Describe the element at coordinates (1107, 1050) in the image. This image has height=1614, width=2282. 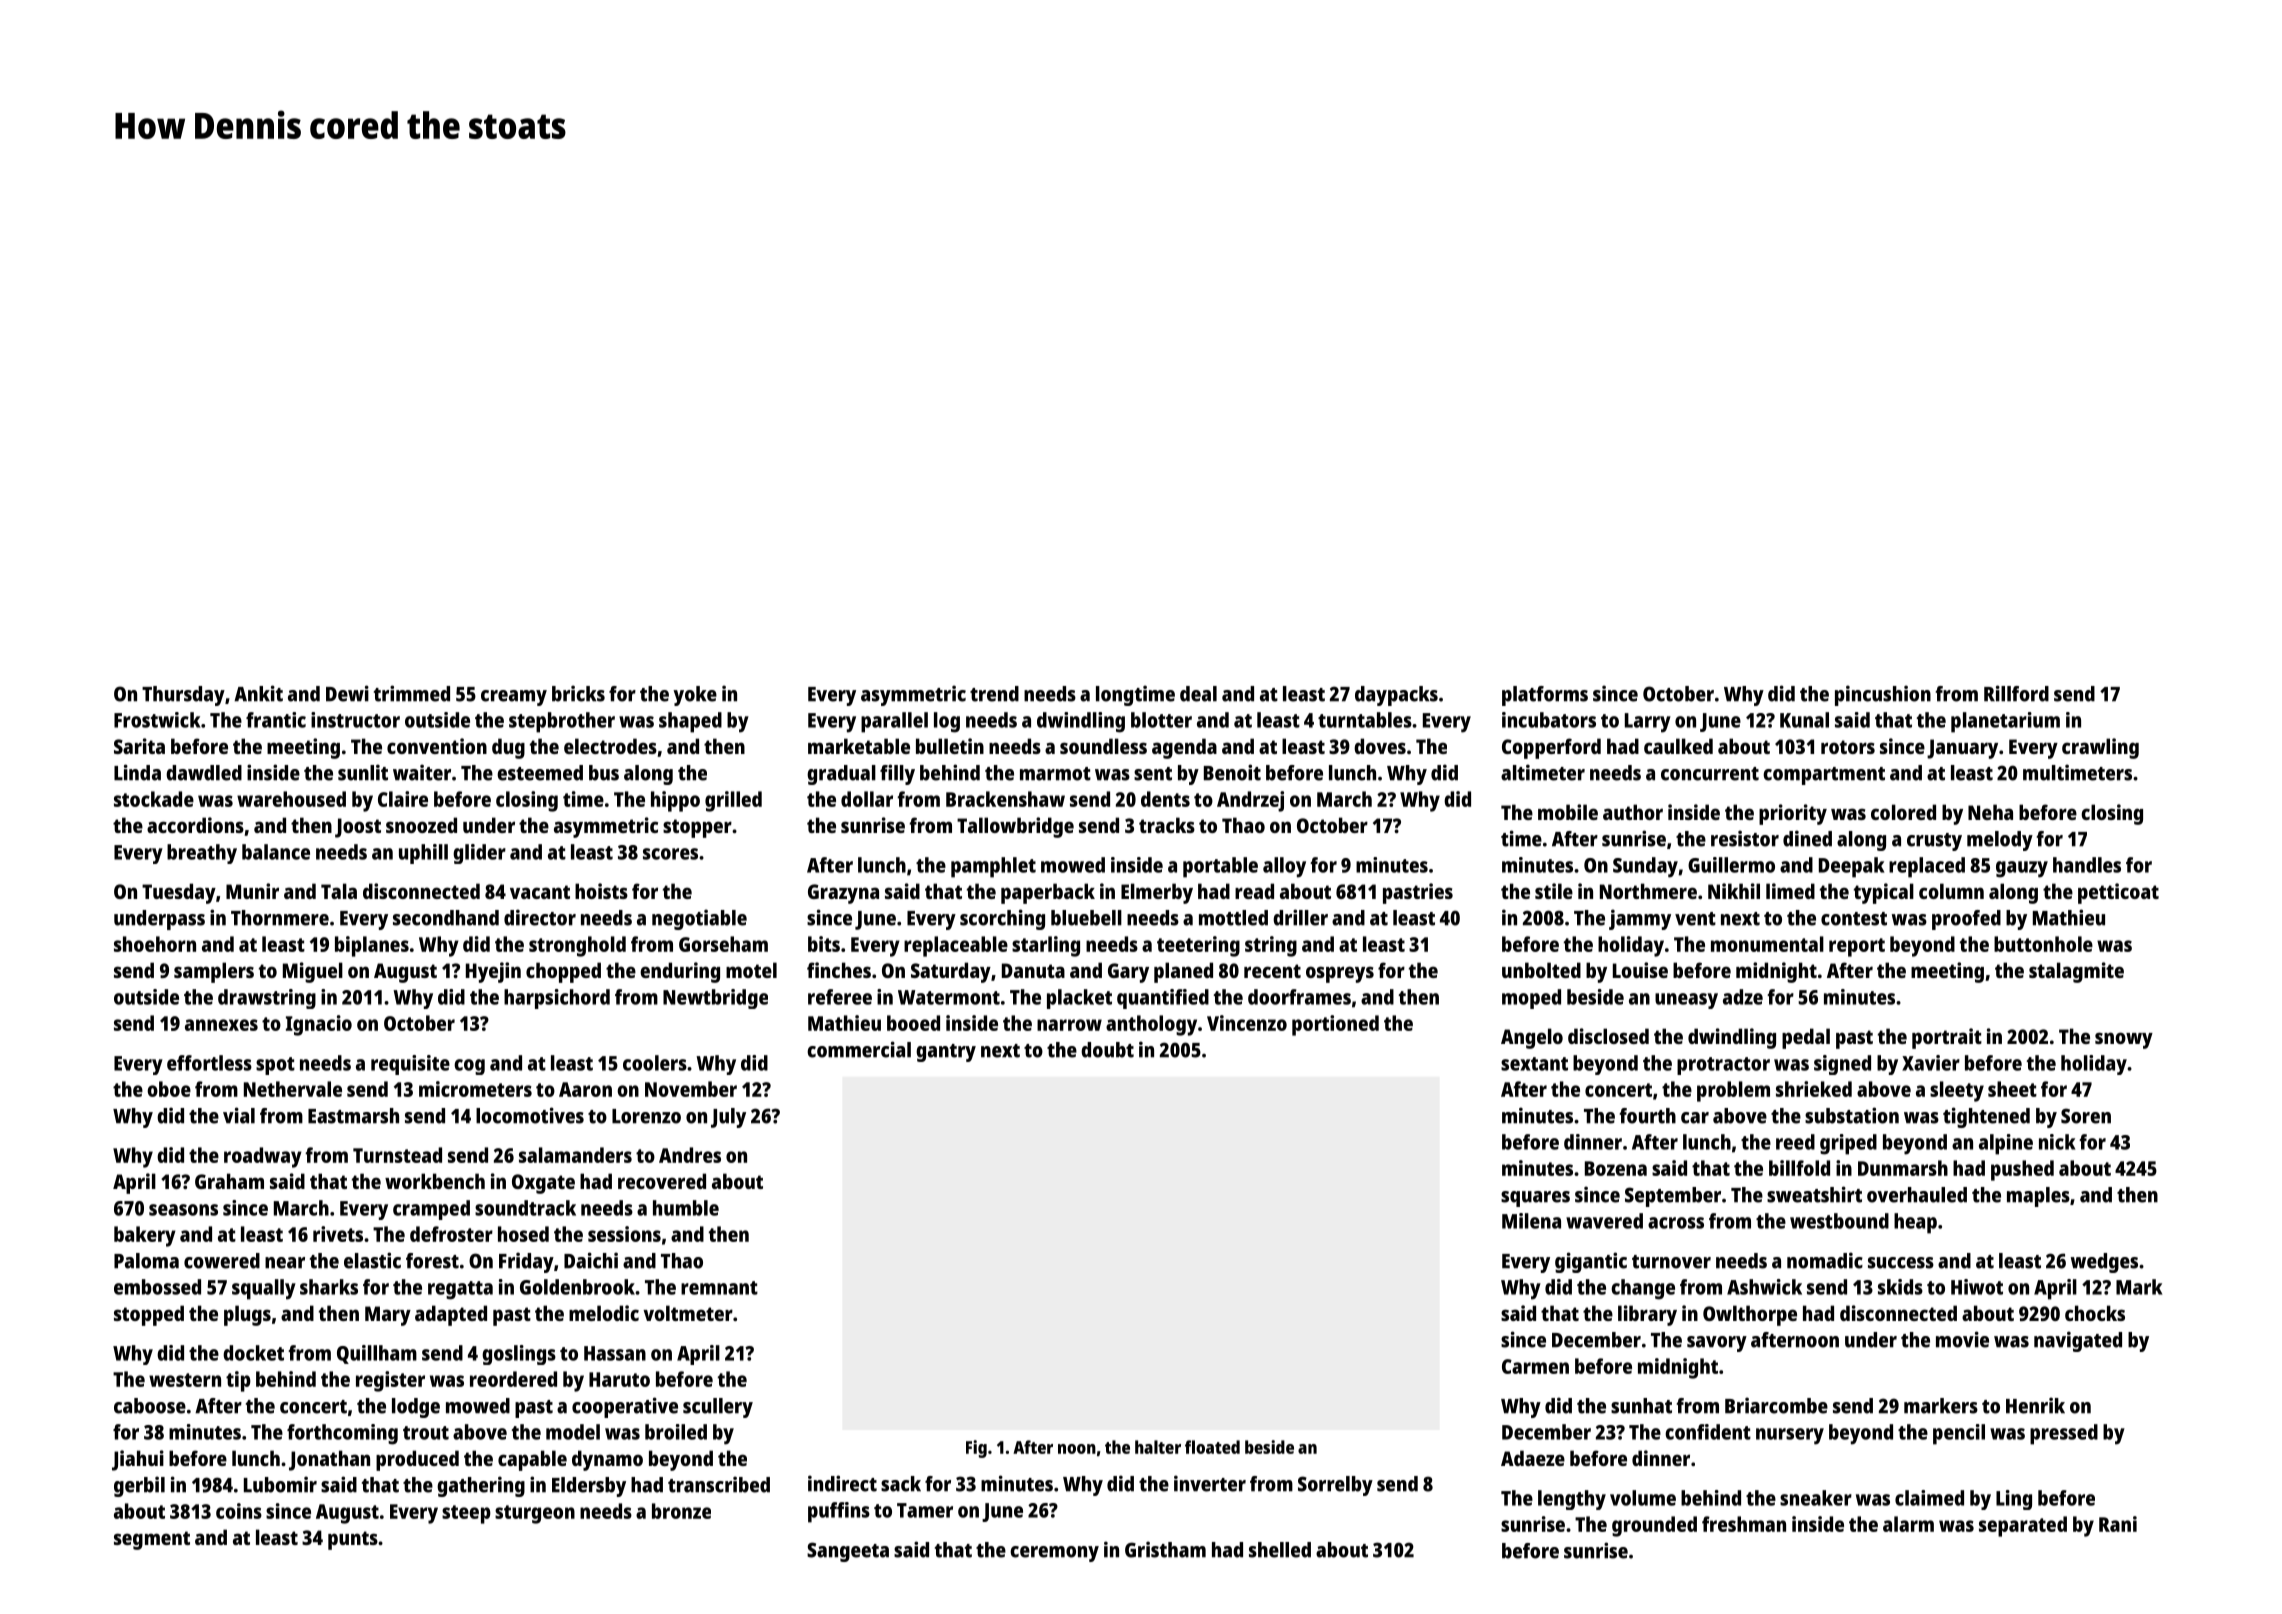
I see `doubt` at that location.
